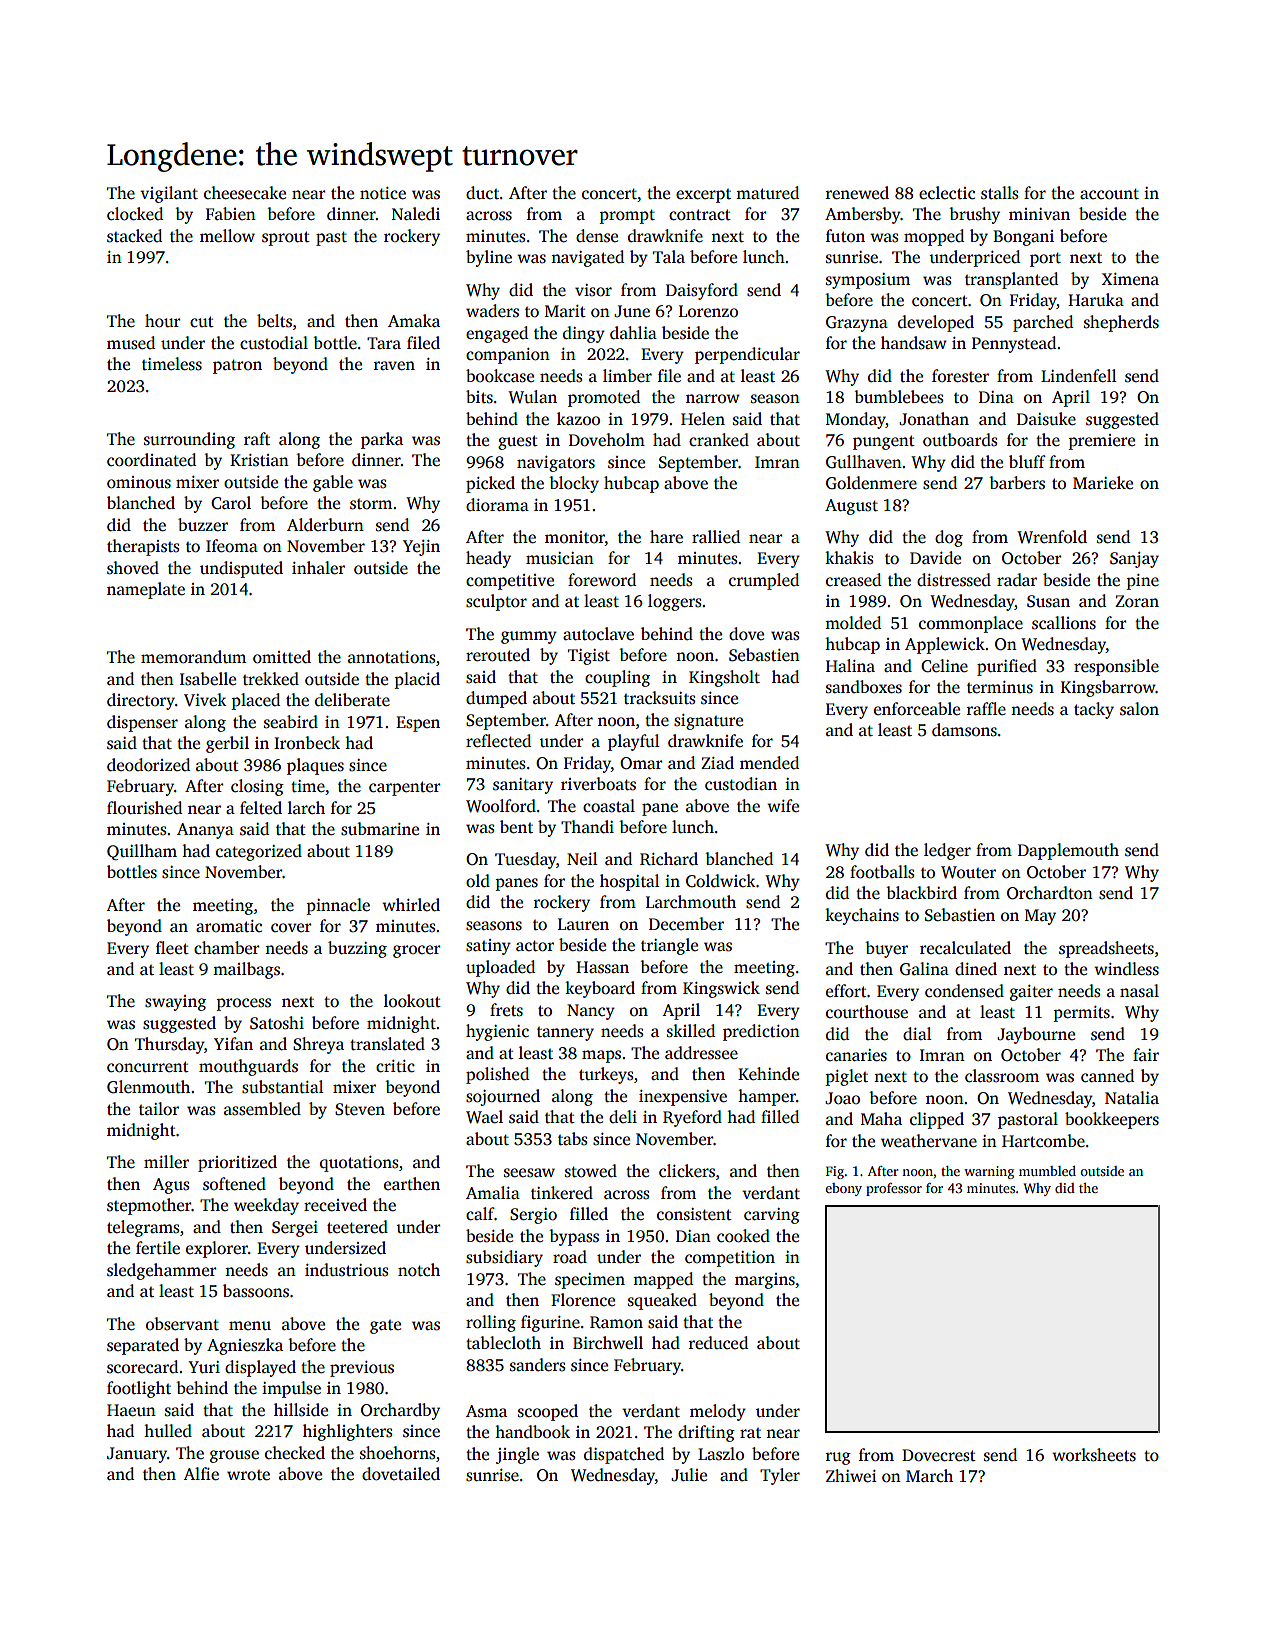  What do you see at coordinates (934, 237) in the screenshot?
I see `mopped` at bounding box center [934, 237].
